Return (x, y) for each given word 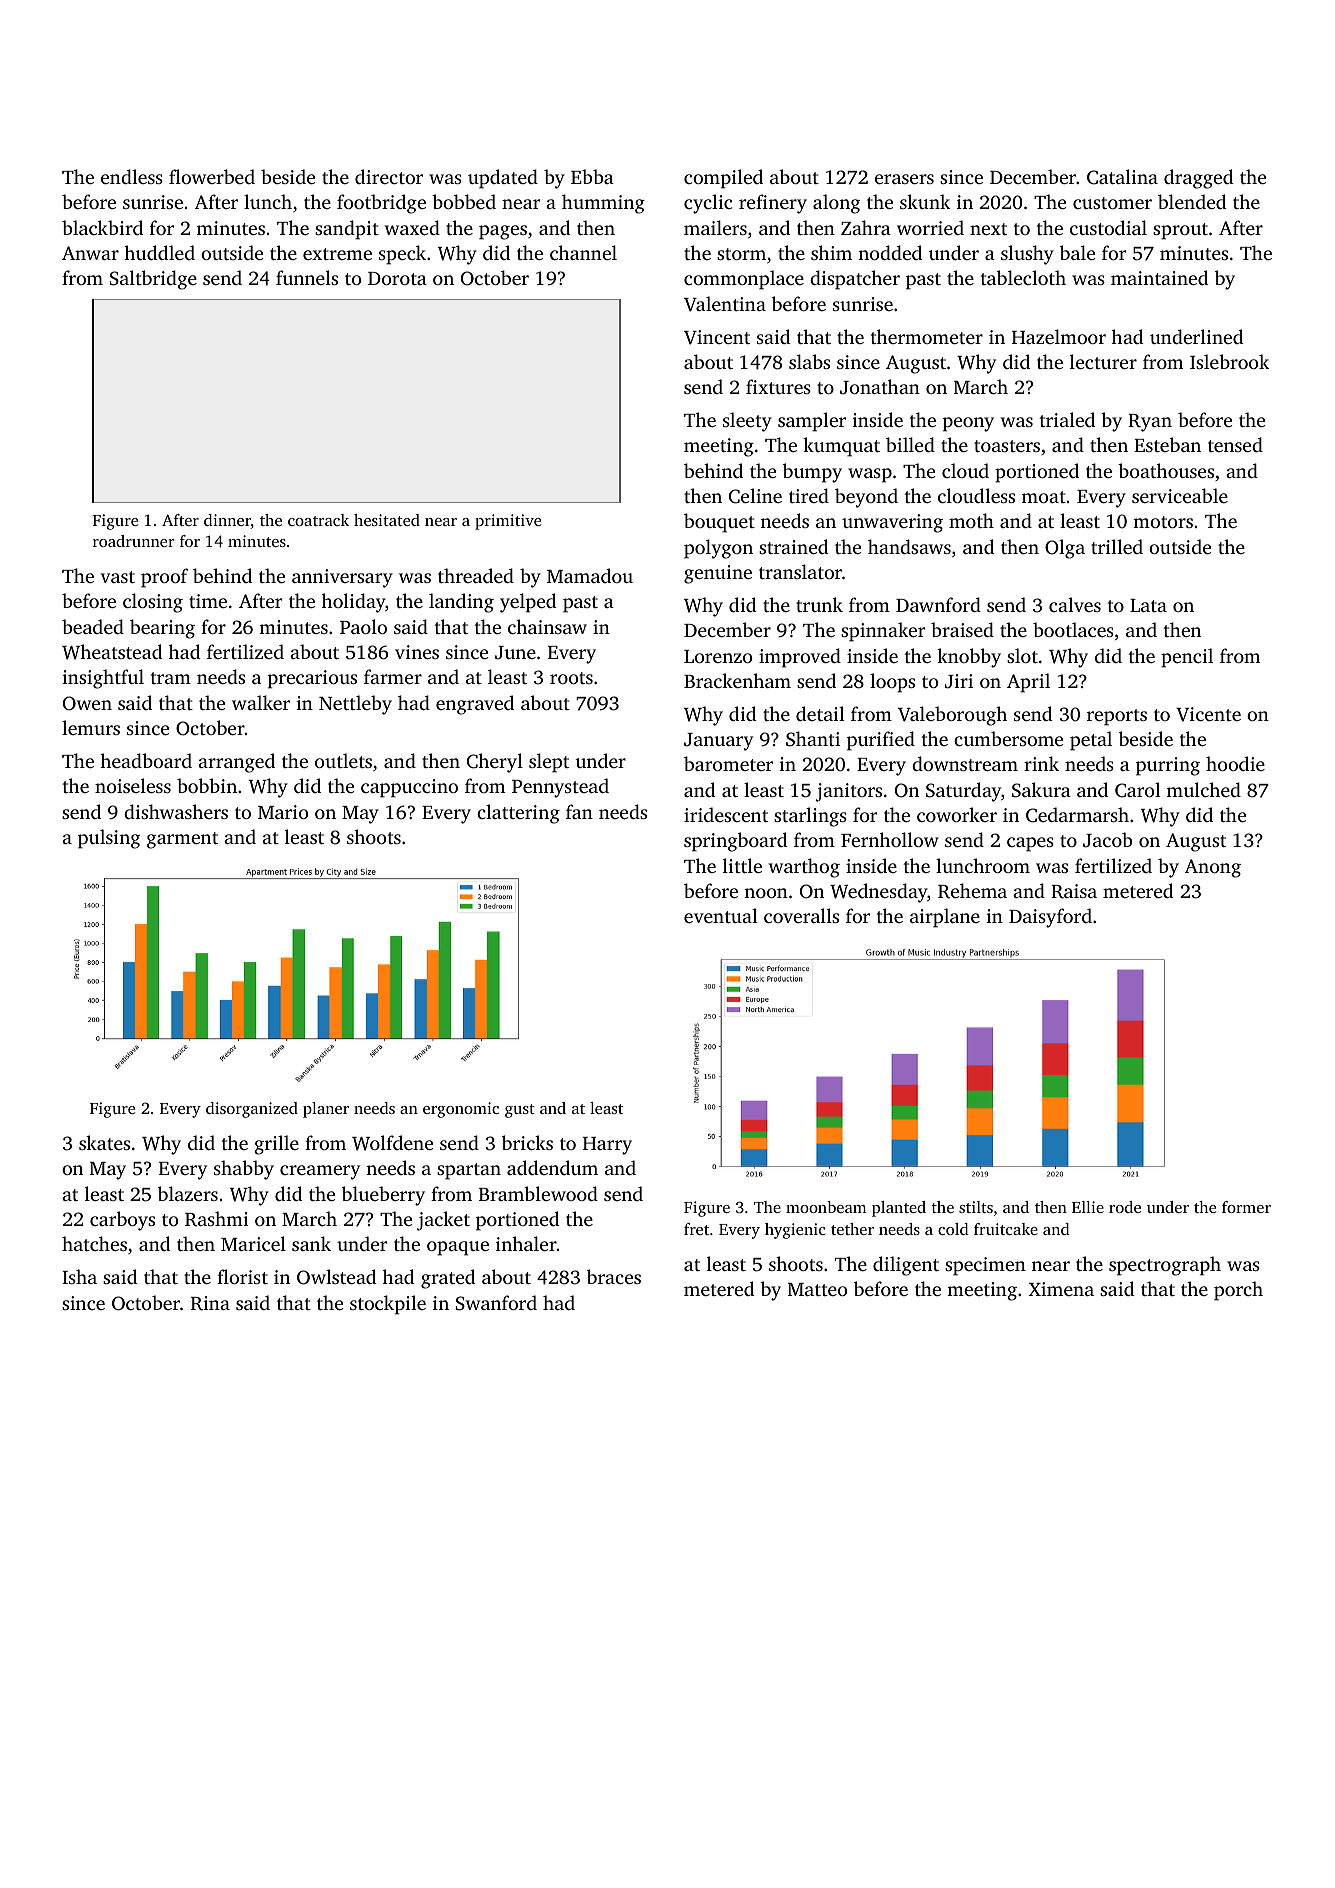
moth (971, 520)
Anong (1213, 868)
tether (852, 1229)
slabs (809, 361)
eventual (720, 915)
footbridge (381, 204)
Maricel (253, 1243)
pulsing (109, 839)
